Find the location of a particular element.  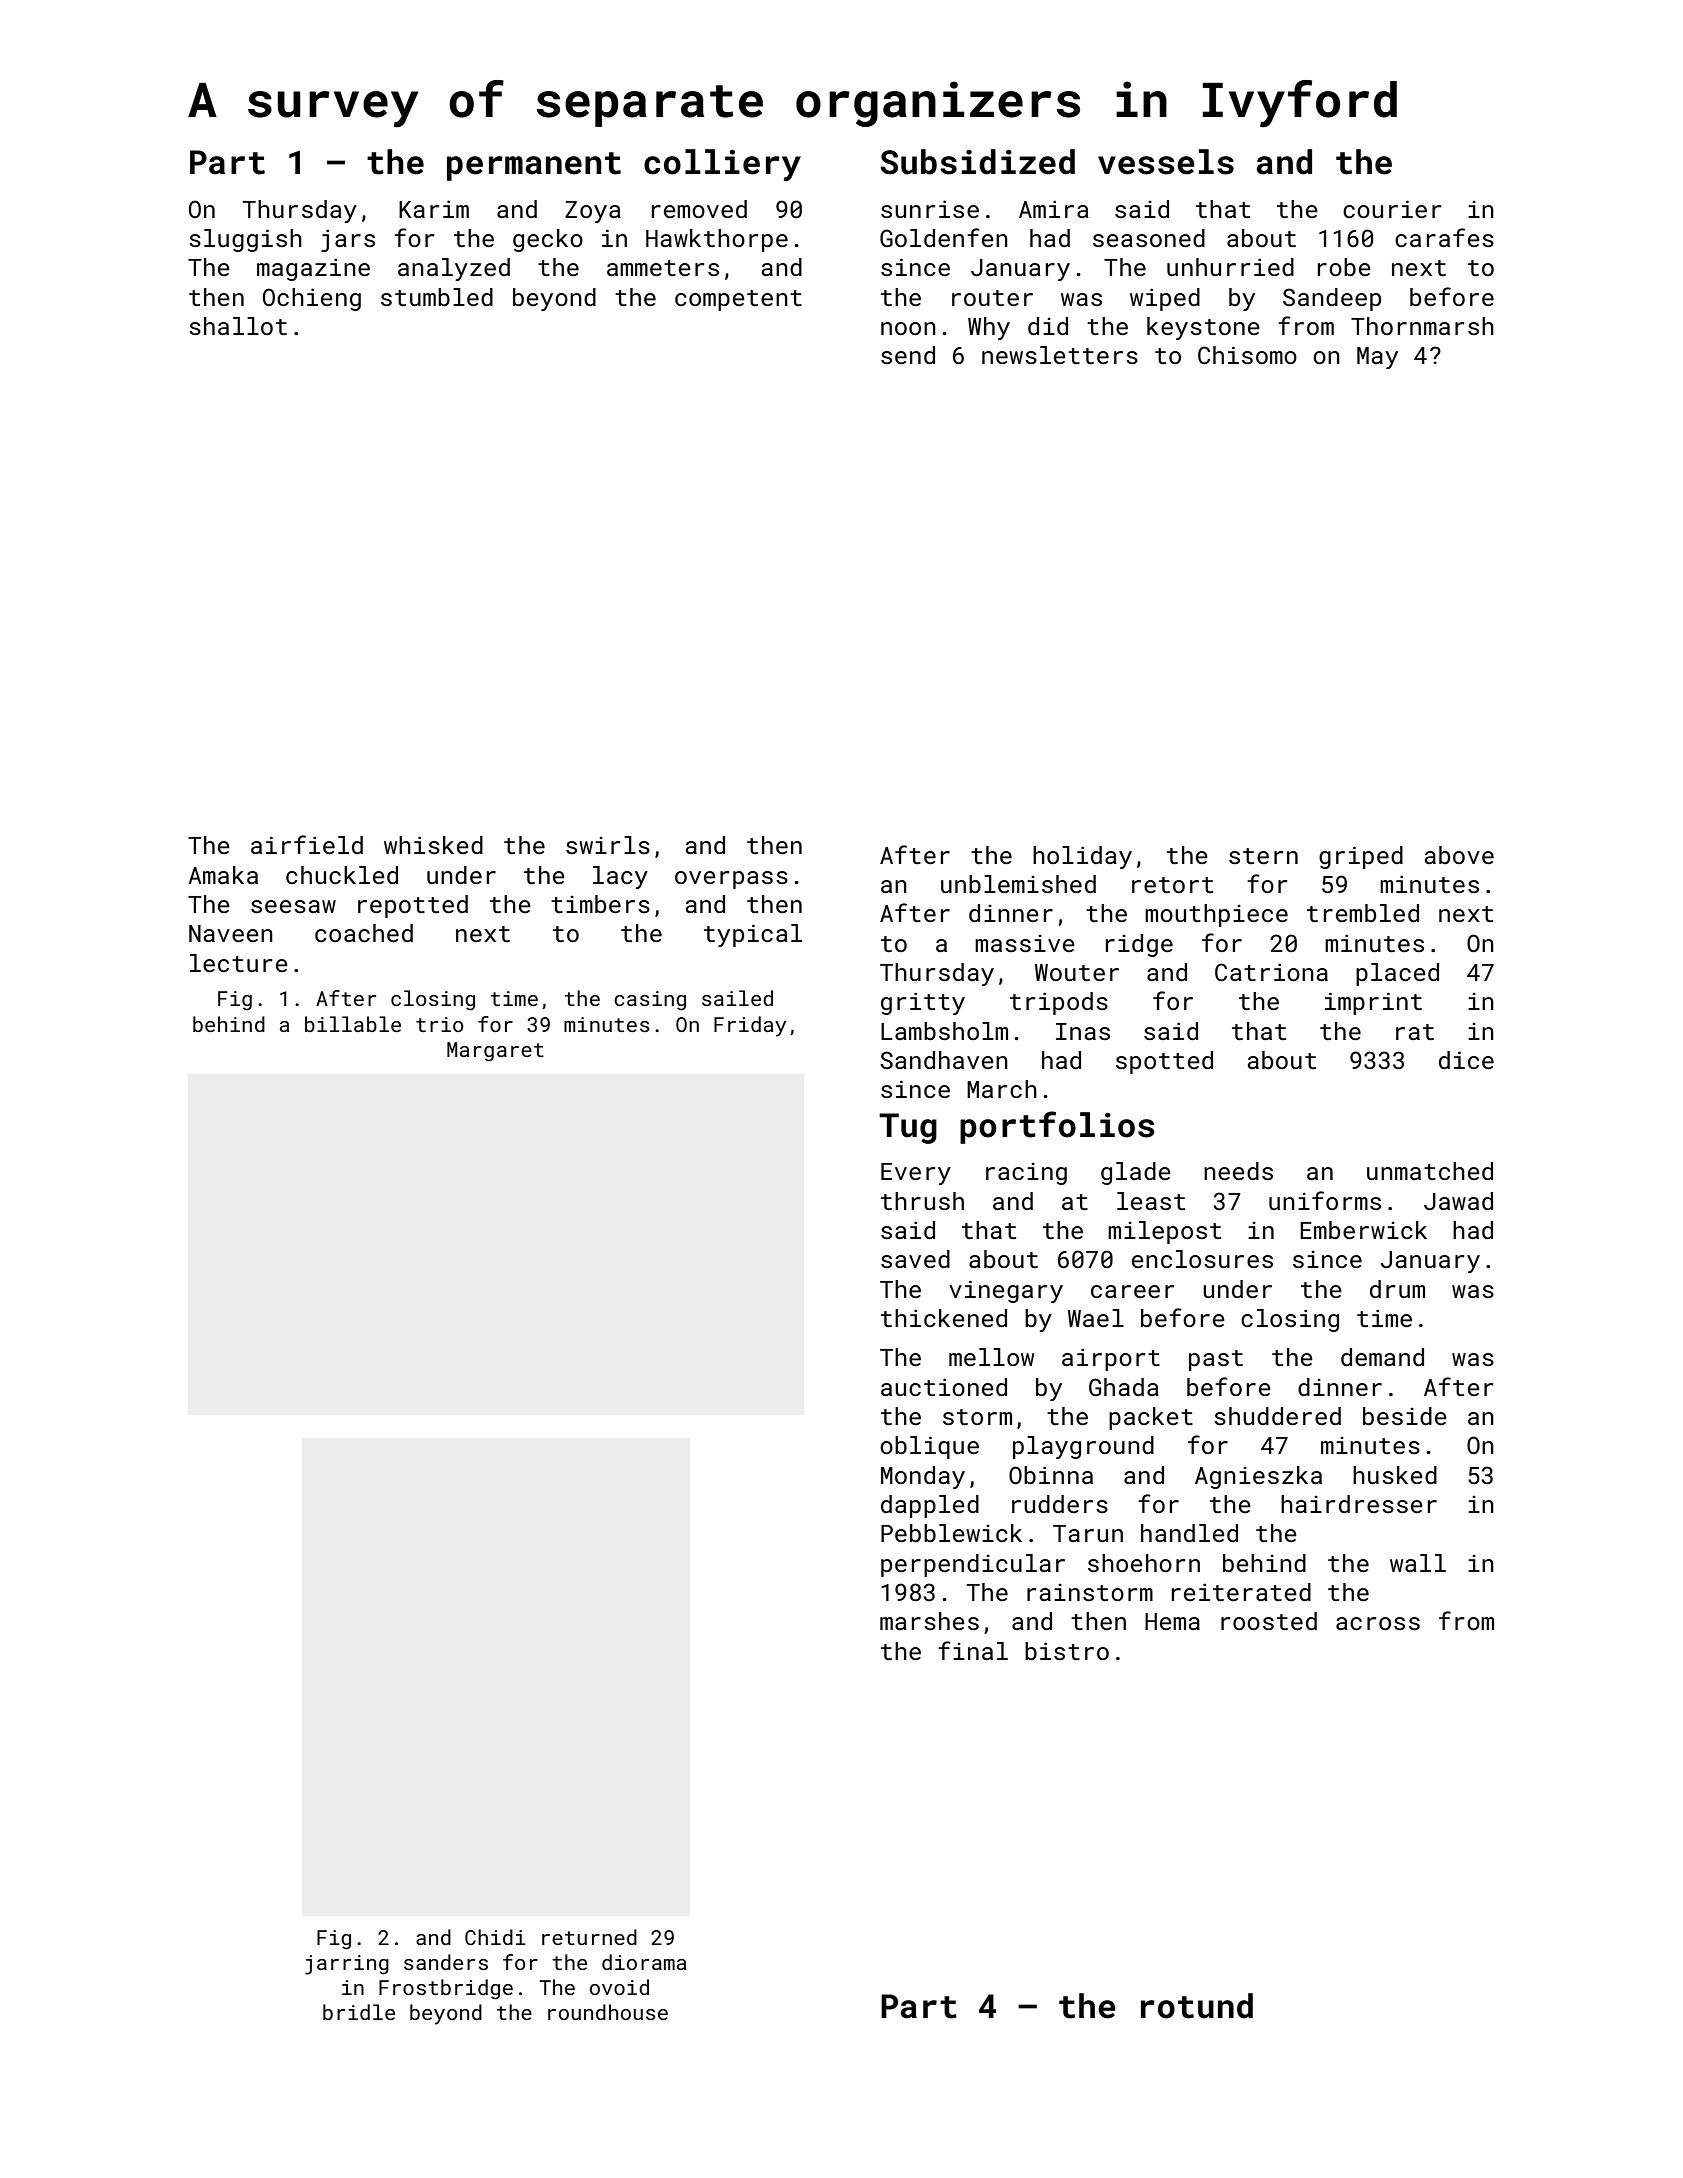

diorama is located at coordinates (644, 1962).
